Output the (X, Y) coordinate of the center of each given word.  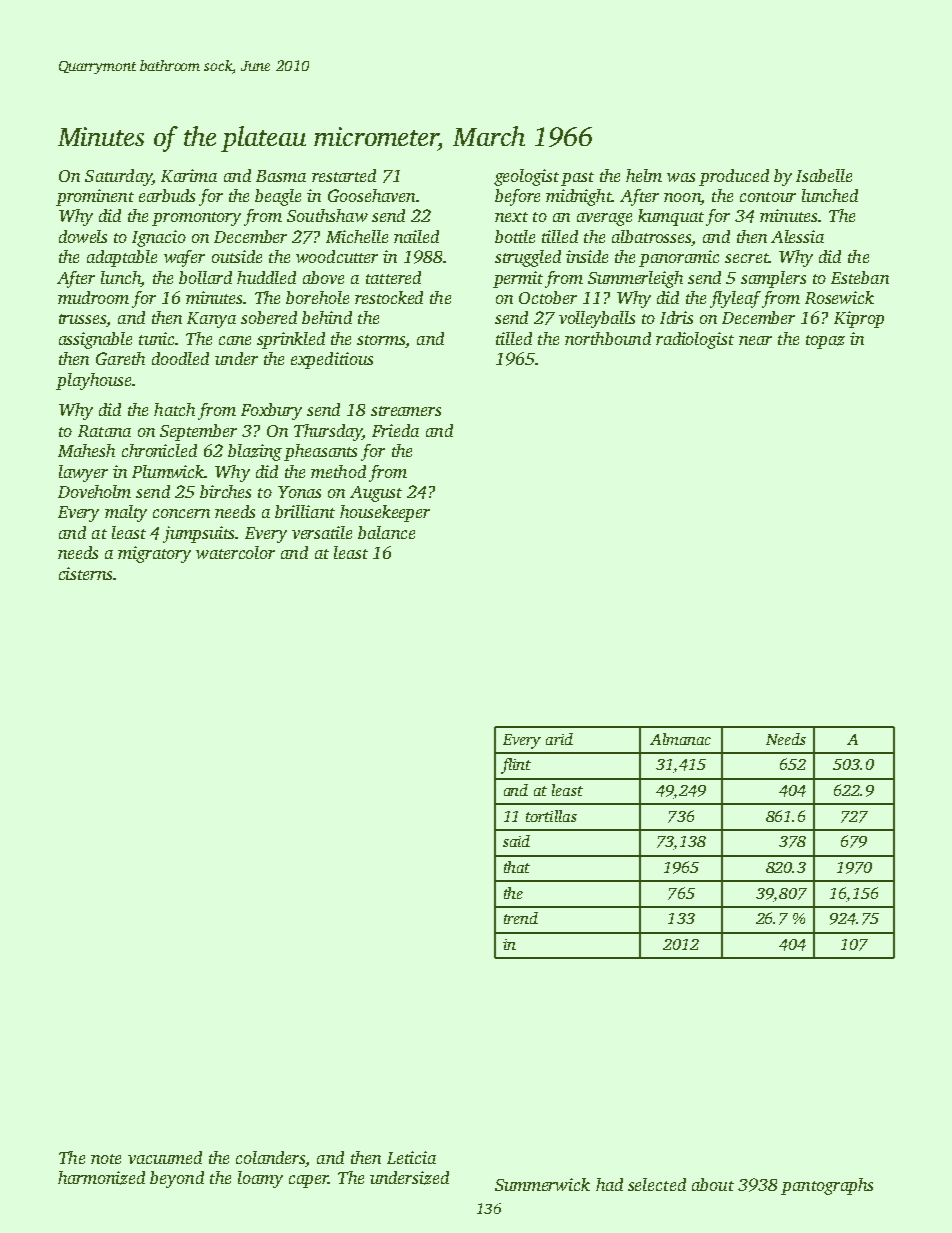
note (106, 1159)
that (517, 867)
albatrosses (651, 236)
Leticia (411, 1157)
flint (516, 766)
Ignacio (159, 238)
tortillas (551, 816)
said (516, 841)
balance (386, 532)
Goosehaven (371, 195)
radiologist (695, 340)
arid (559, 739)
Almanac (680, 739)
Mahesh (86, 450)
